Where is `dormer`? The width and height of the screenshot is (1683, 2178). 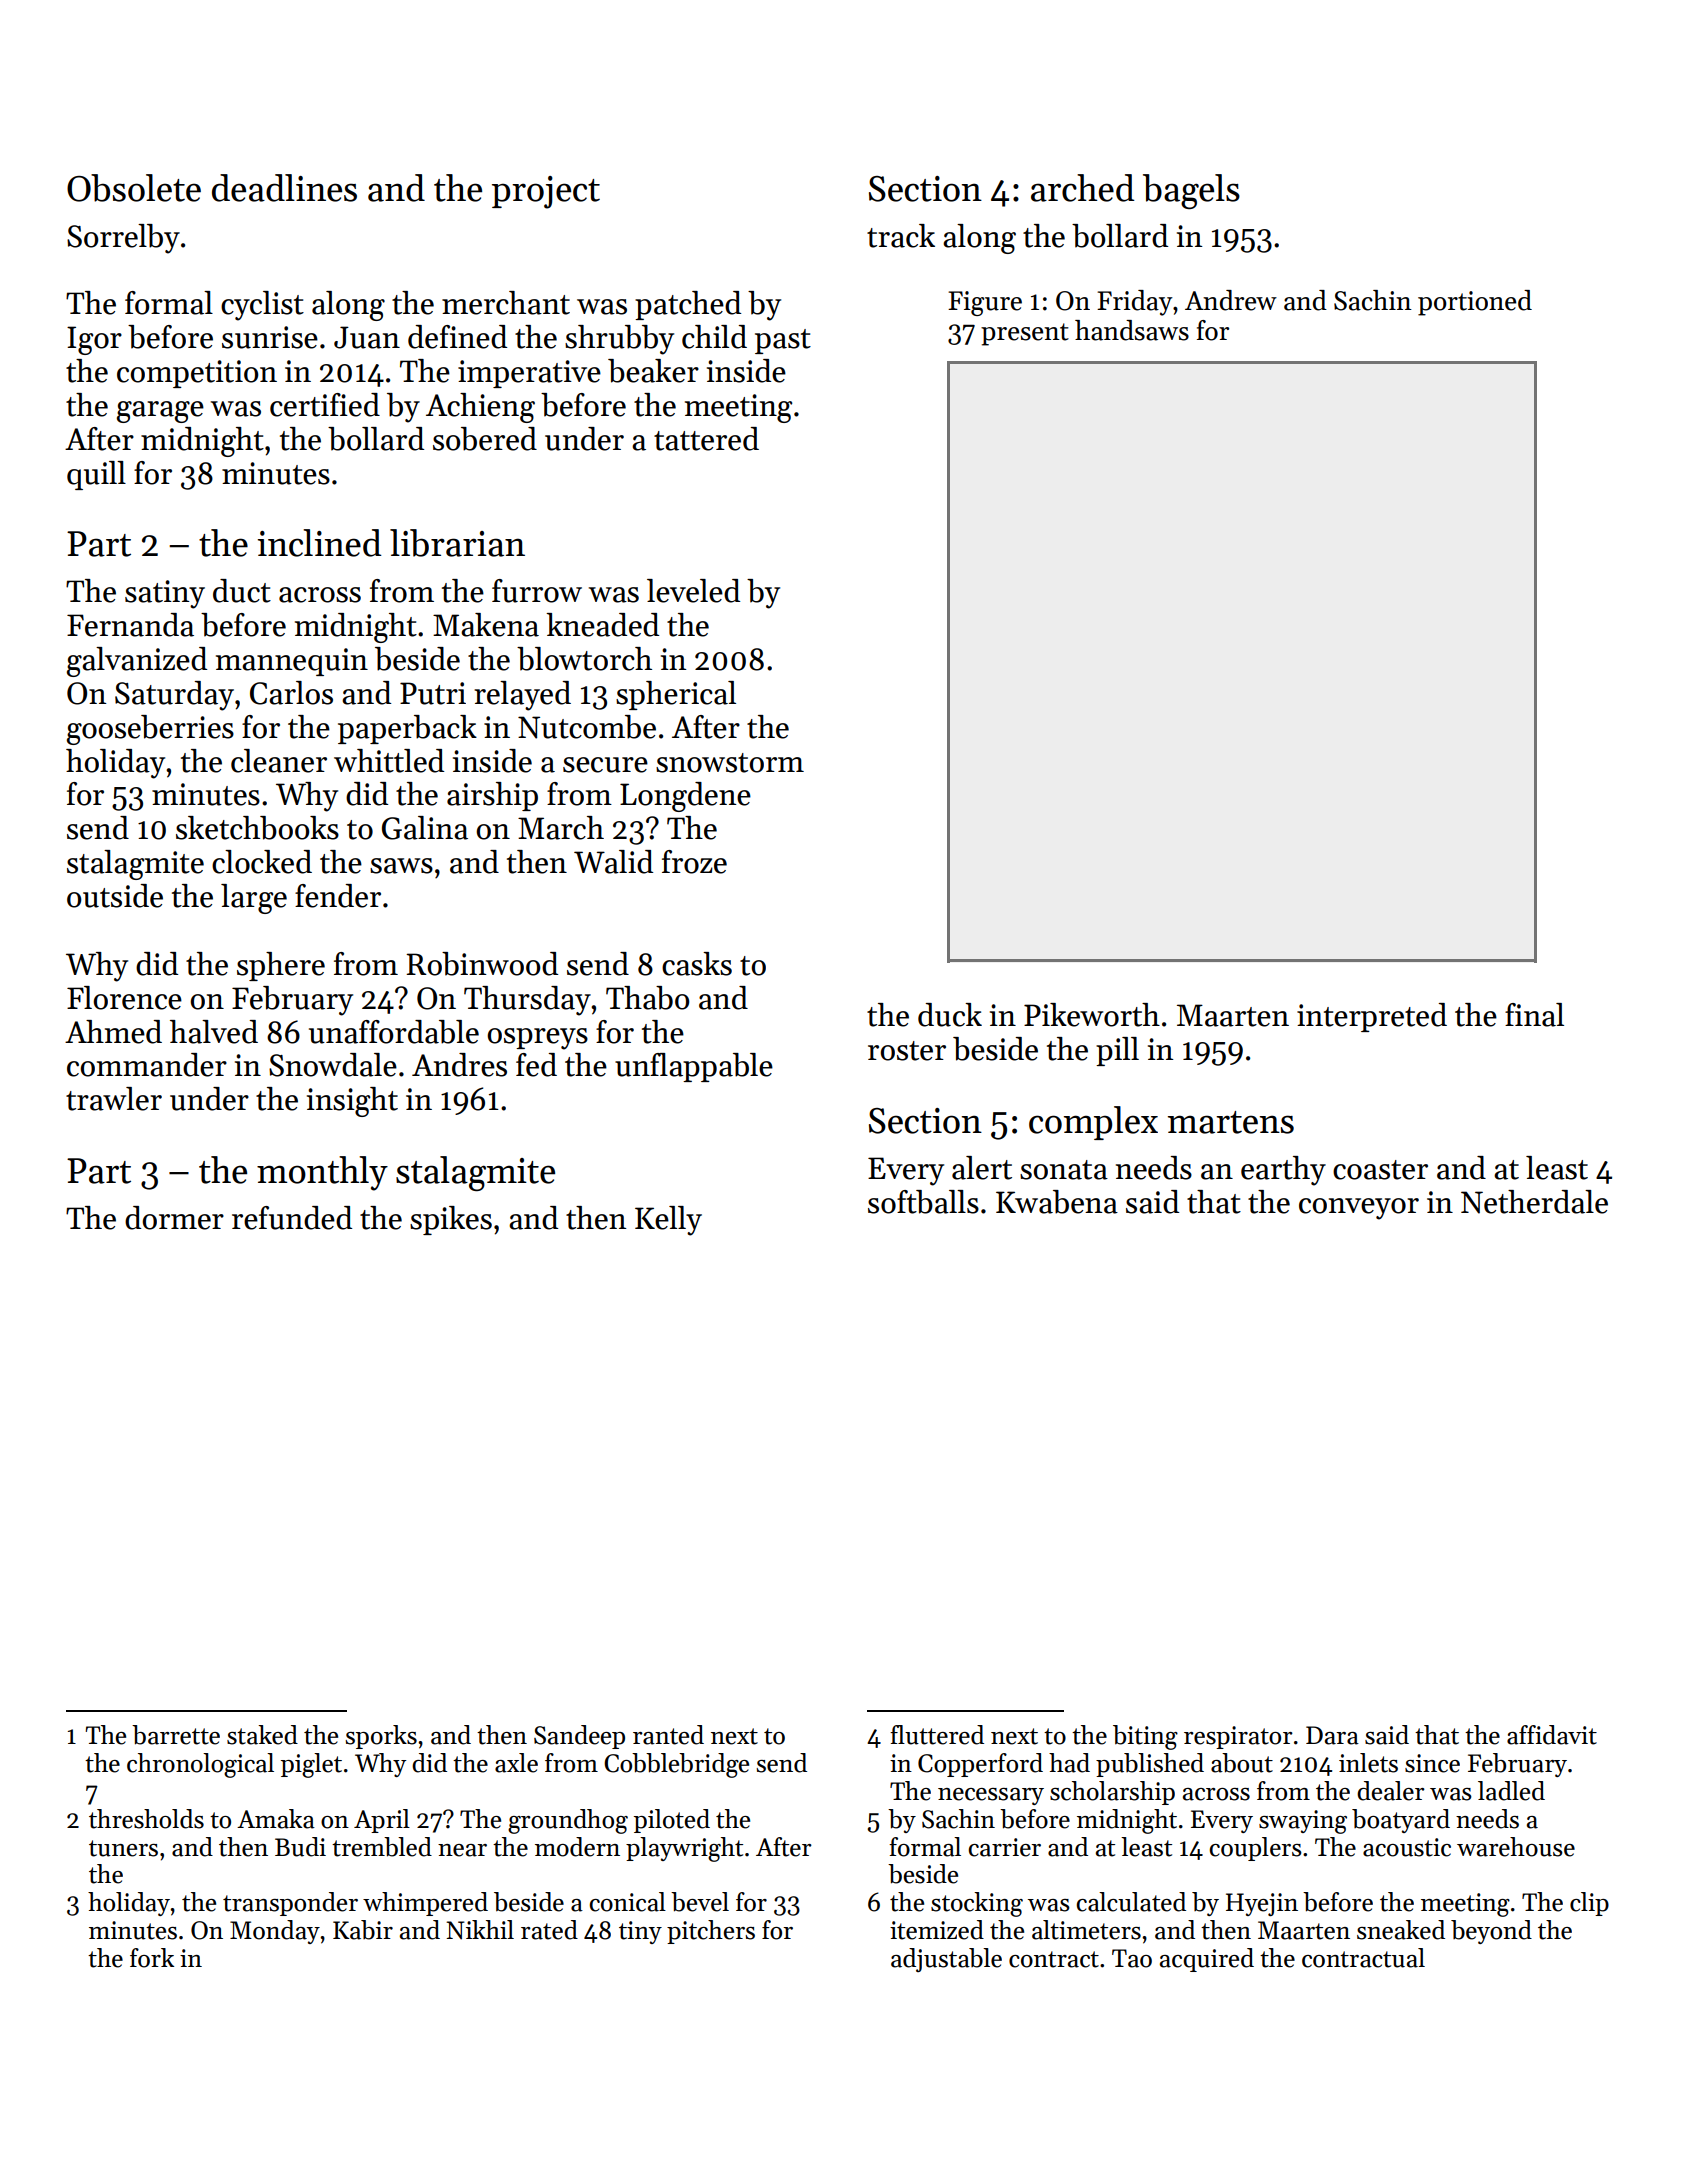 dormer is located at coordinates (174, 1218).
